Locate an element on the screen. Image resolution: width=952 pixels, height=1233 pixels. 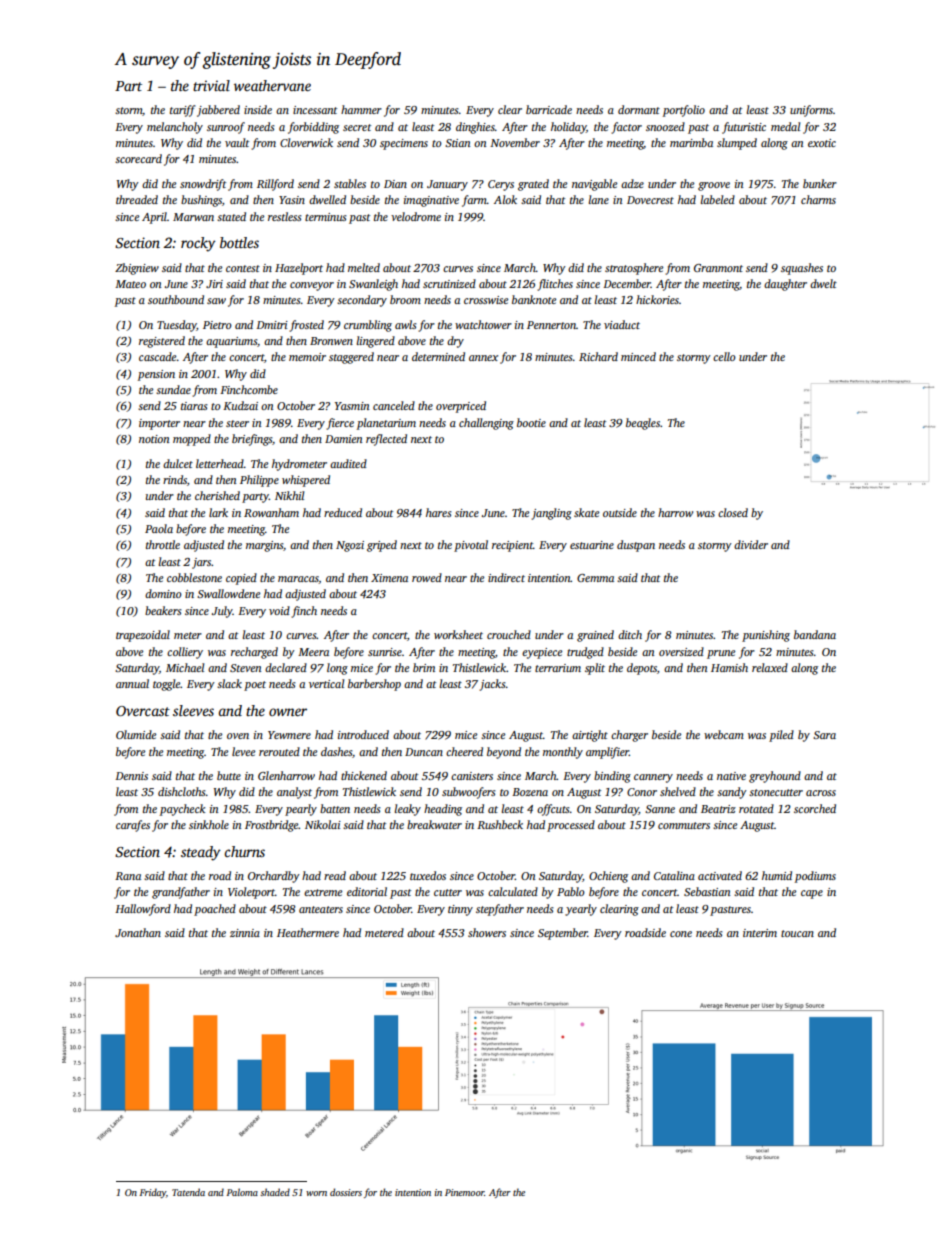
worn is located at coordinates (316, 1193).
